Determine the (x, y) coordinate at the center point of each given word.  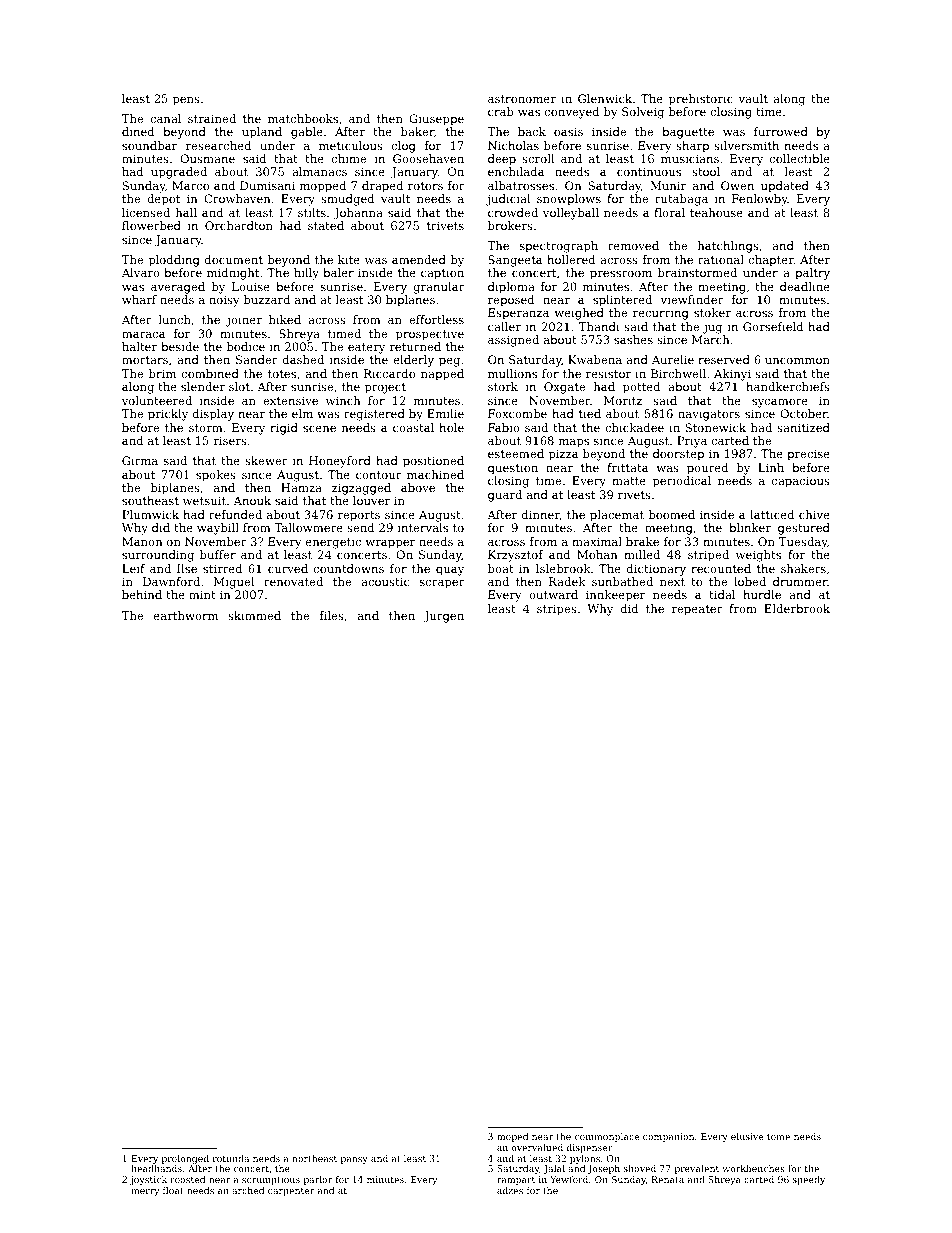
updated (785, 187)
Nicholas (513, 145)
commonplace (607, 1137)
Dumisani (267, 185)
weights (758, 556)
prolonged (185, 1159)
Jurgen (444, 617)
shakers (803, 568)
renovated (293, 581)
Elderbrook (797, 608)
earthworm (186, 615)
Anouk (252, 500)
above (418, 487)
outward (553, 594)
